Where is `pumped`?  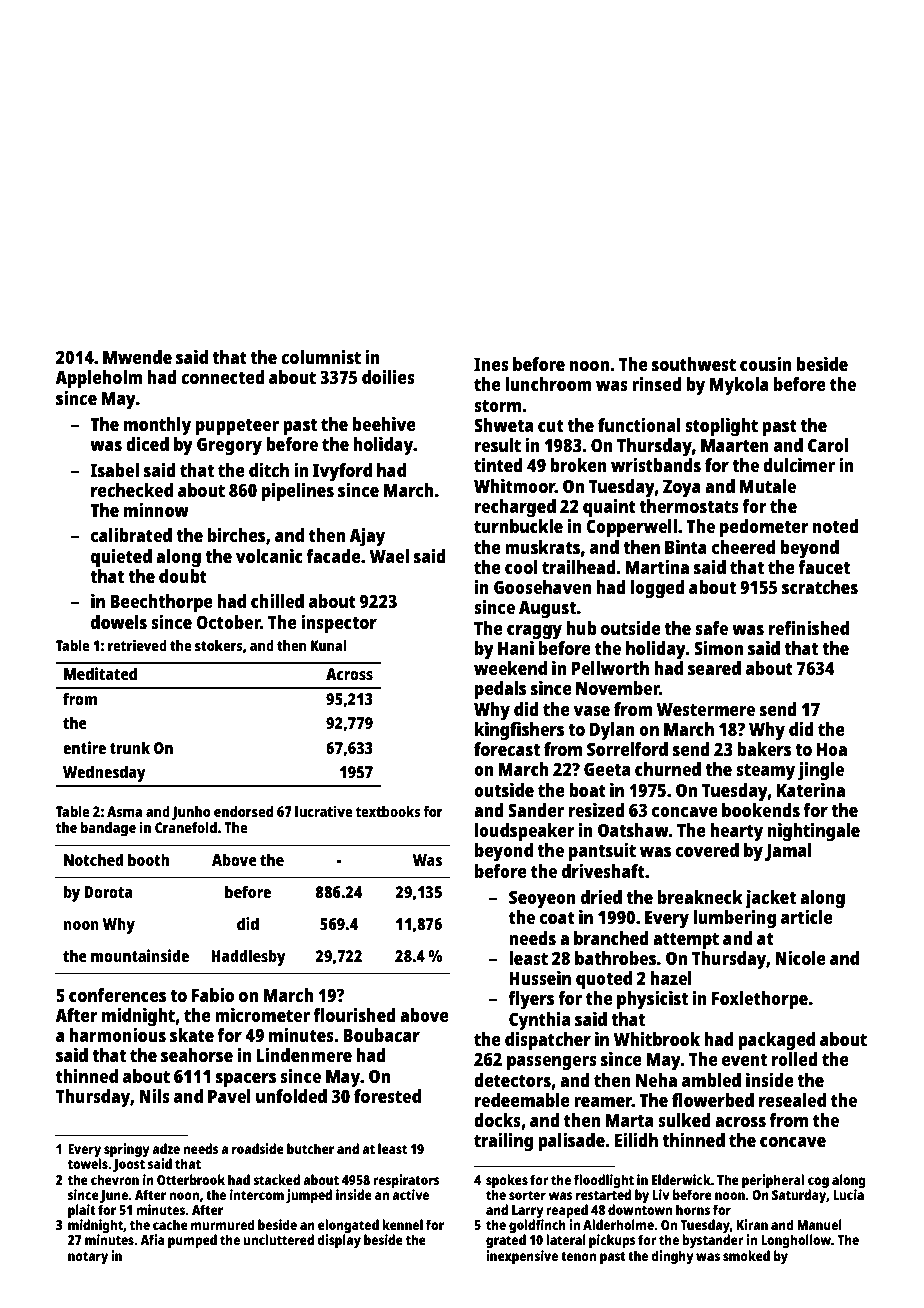 pumped is located at coordinates (192, 1241).
